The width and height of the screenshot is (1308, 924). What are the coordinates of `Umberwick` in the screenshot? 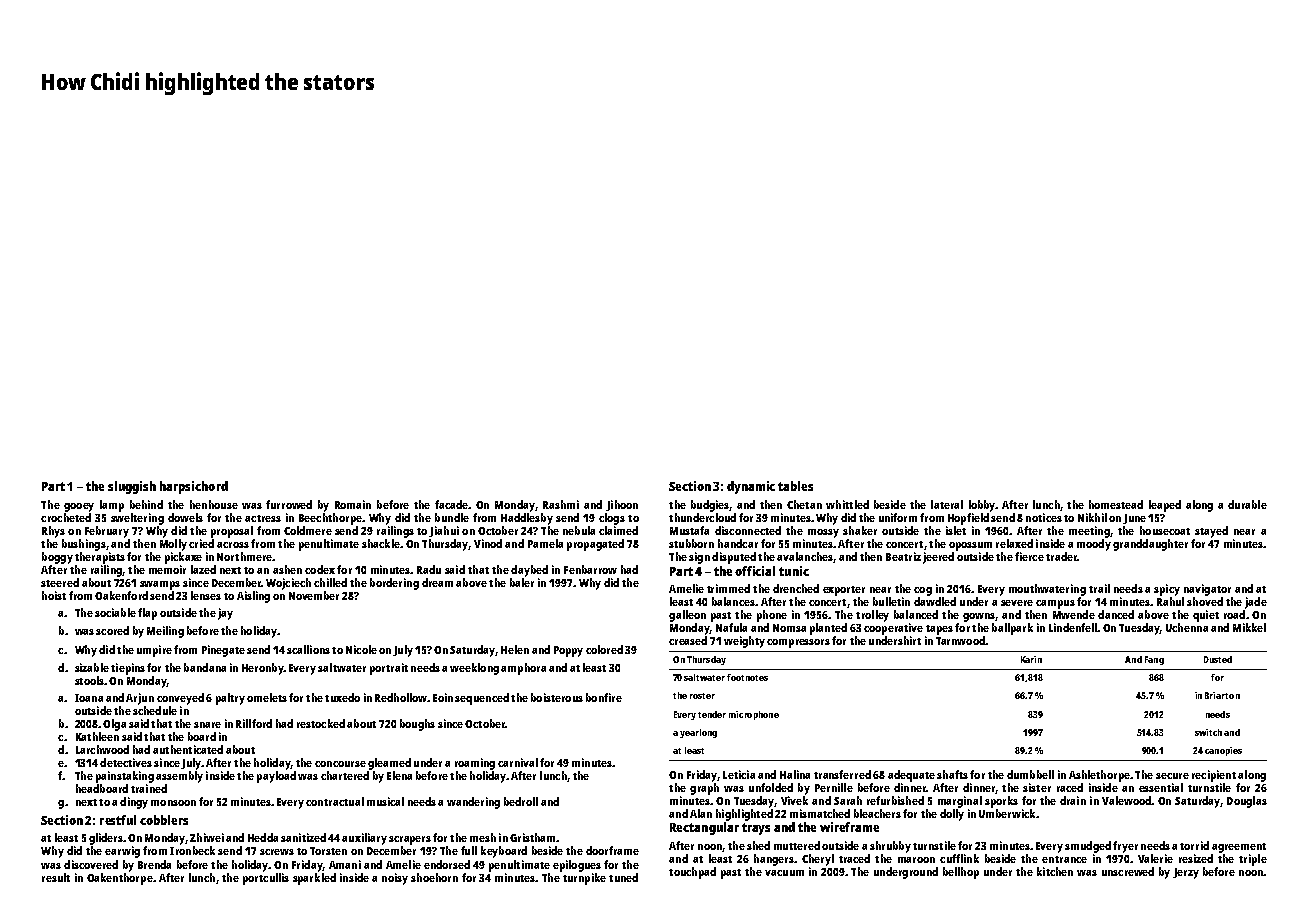 It's located at (1007, 813).
